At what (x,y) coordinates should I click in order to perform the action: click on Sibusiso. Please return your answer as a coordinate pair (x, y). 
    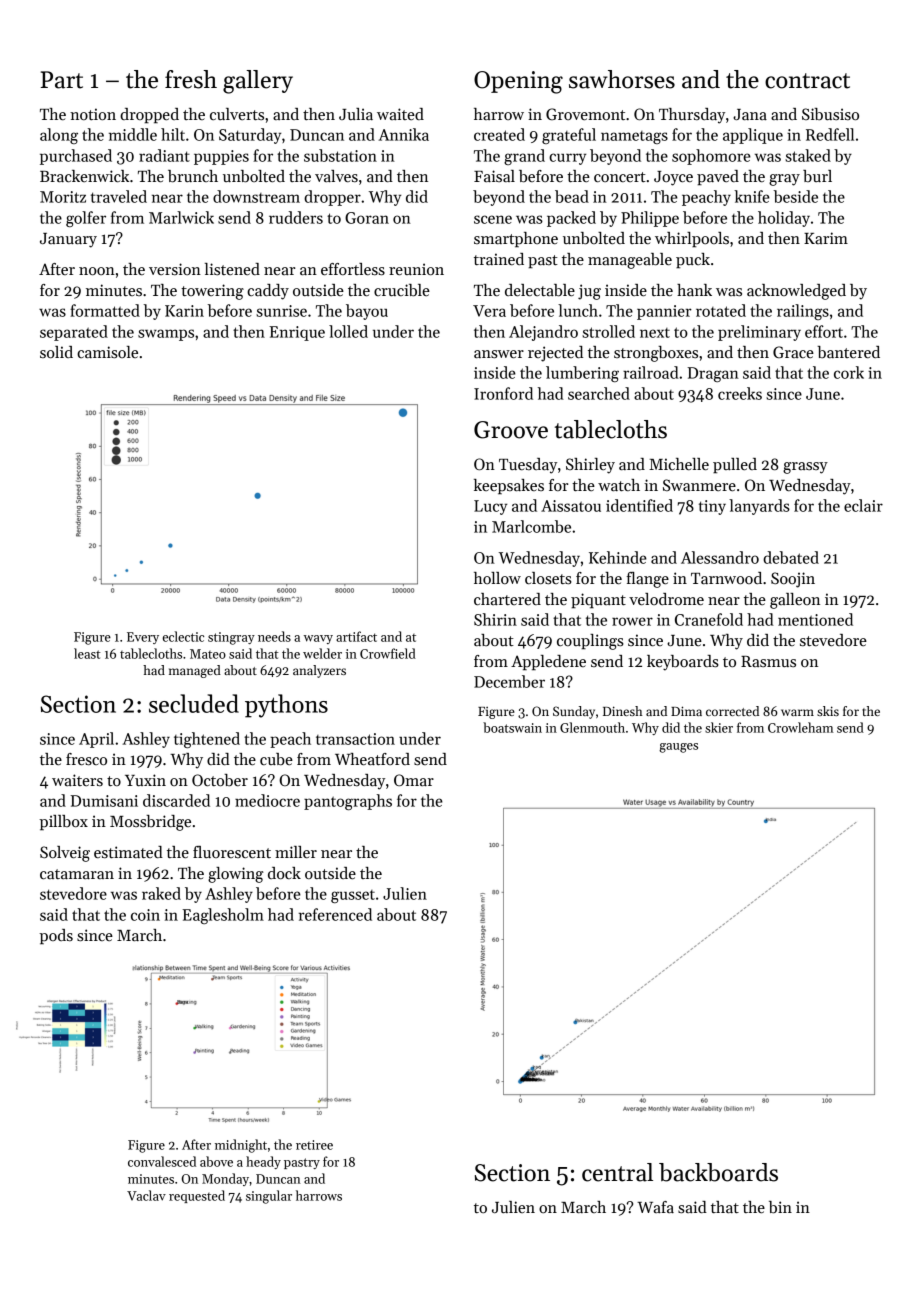
    Looking at the image, I should click on (830, 114).
